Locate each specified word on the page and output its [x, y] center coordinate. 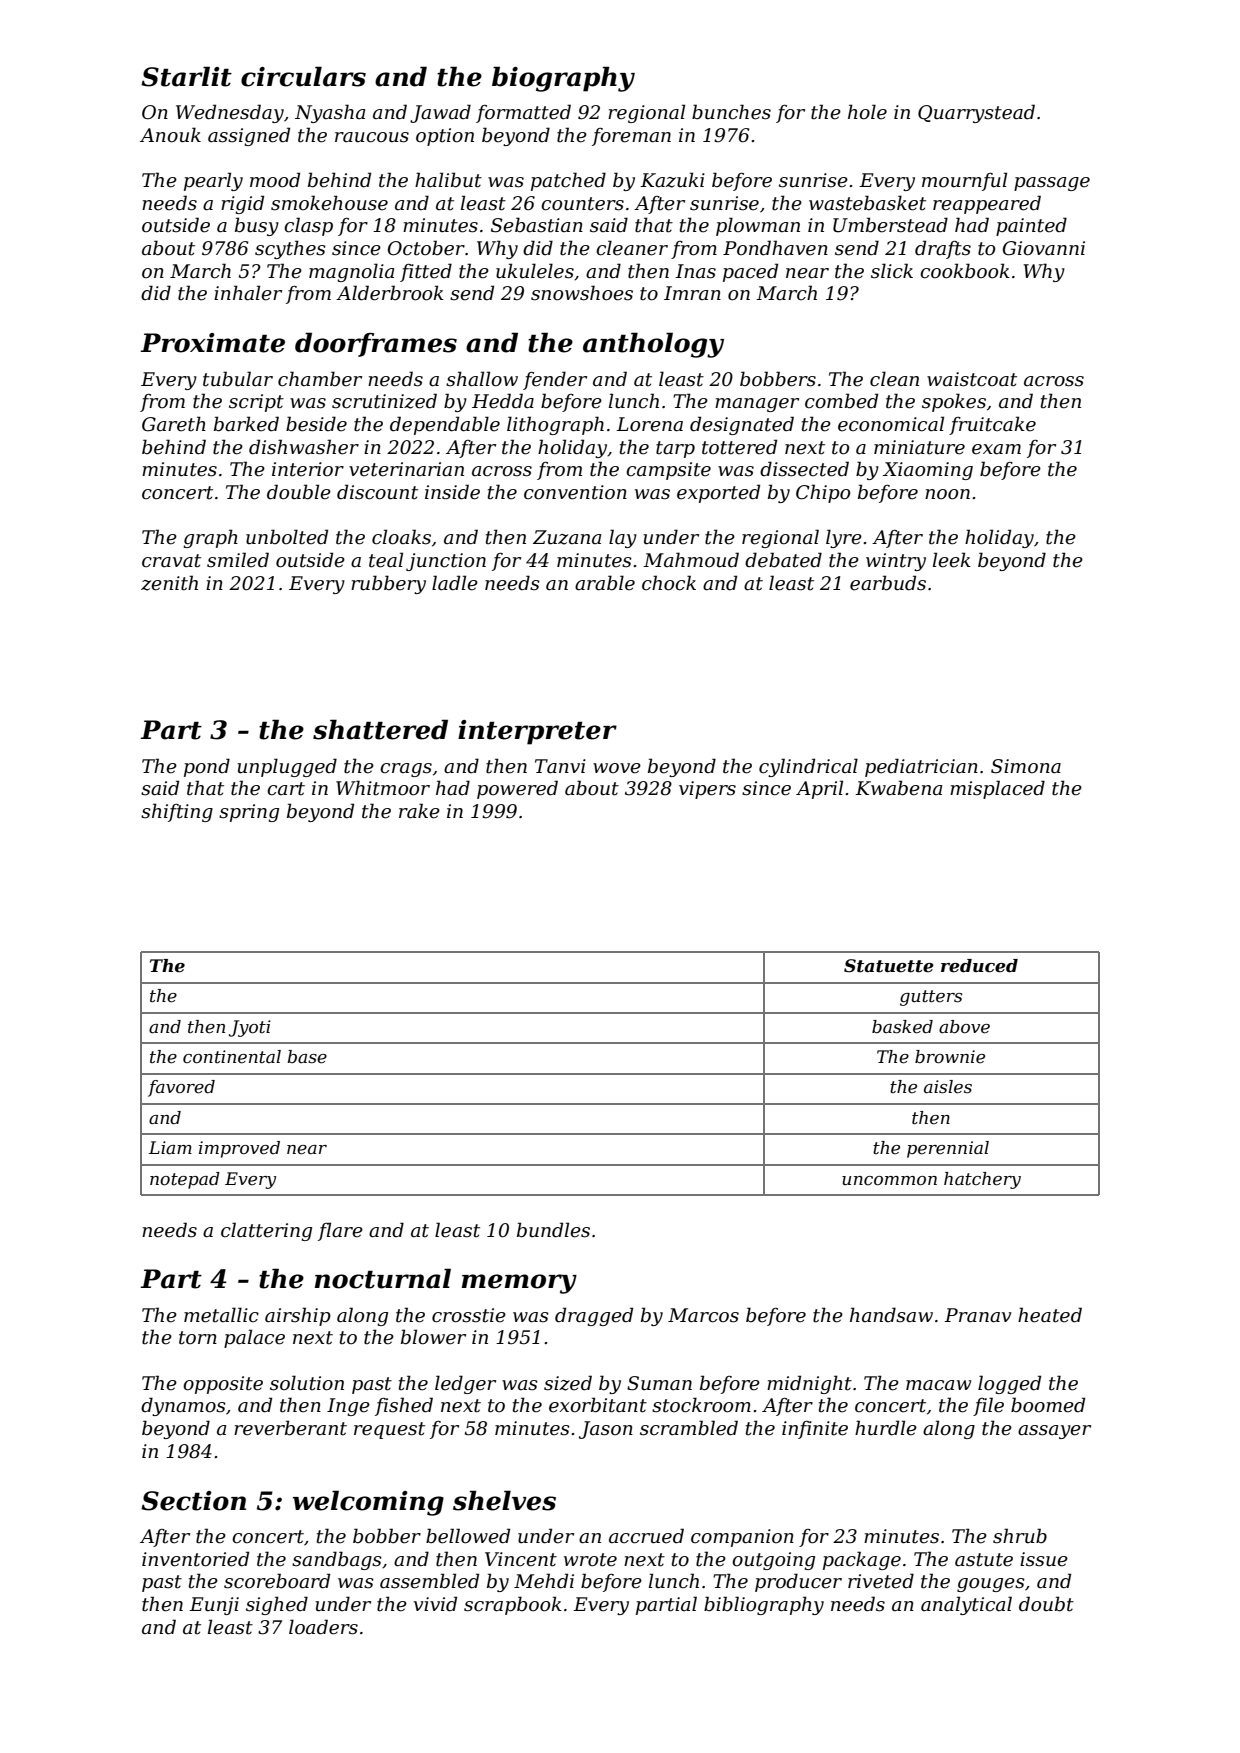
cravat [171, 561]
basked [902, 1027]
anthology [653, 345]
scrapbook [513, 1605]
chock [669, 583]
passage [1052, 184]
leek [952, 560]
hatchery [982, 1180]
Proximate [212, 343]
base [307, 1057]
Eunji [214, 1606]
